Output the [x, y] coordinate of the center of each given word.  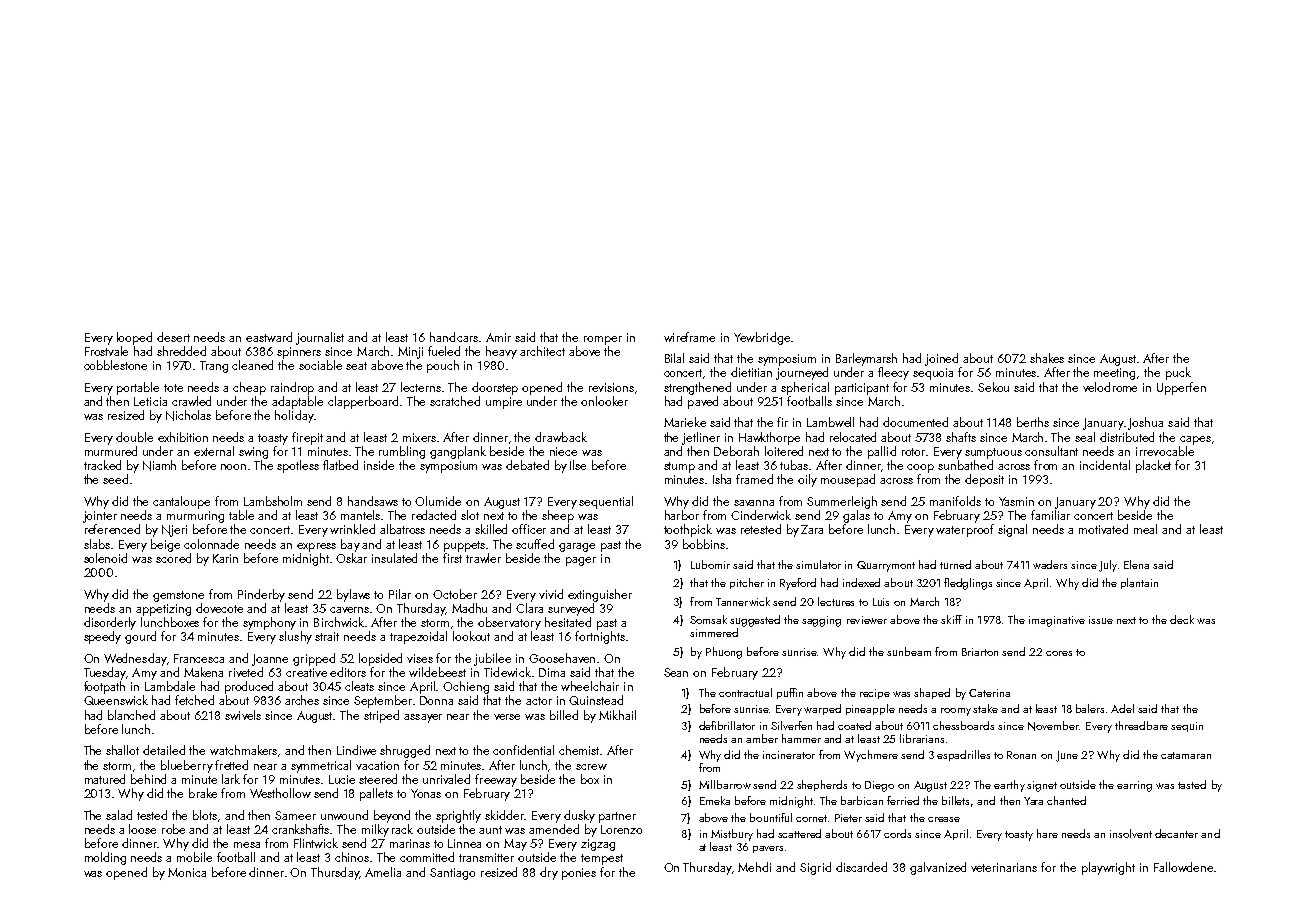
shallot [122, 750]
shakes [1047, 358]
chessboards [963, 725]
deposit [984, 480]
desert [173, 337]
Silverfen [791, 725]
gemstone [178, 596]
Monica [187, 872]
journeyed [802, 373]
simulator [818, 564]
